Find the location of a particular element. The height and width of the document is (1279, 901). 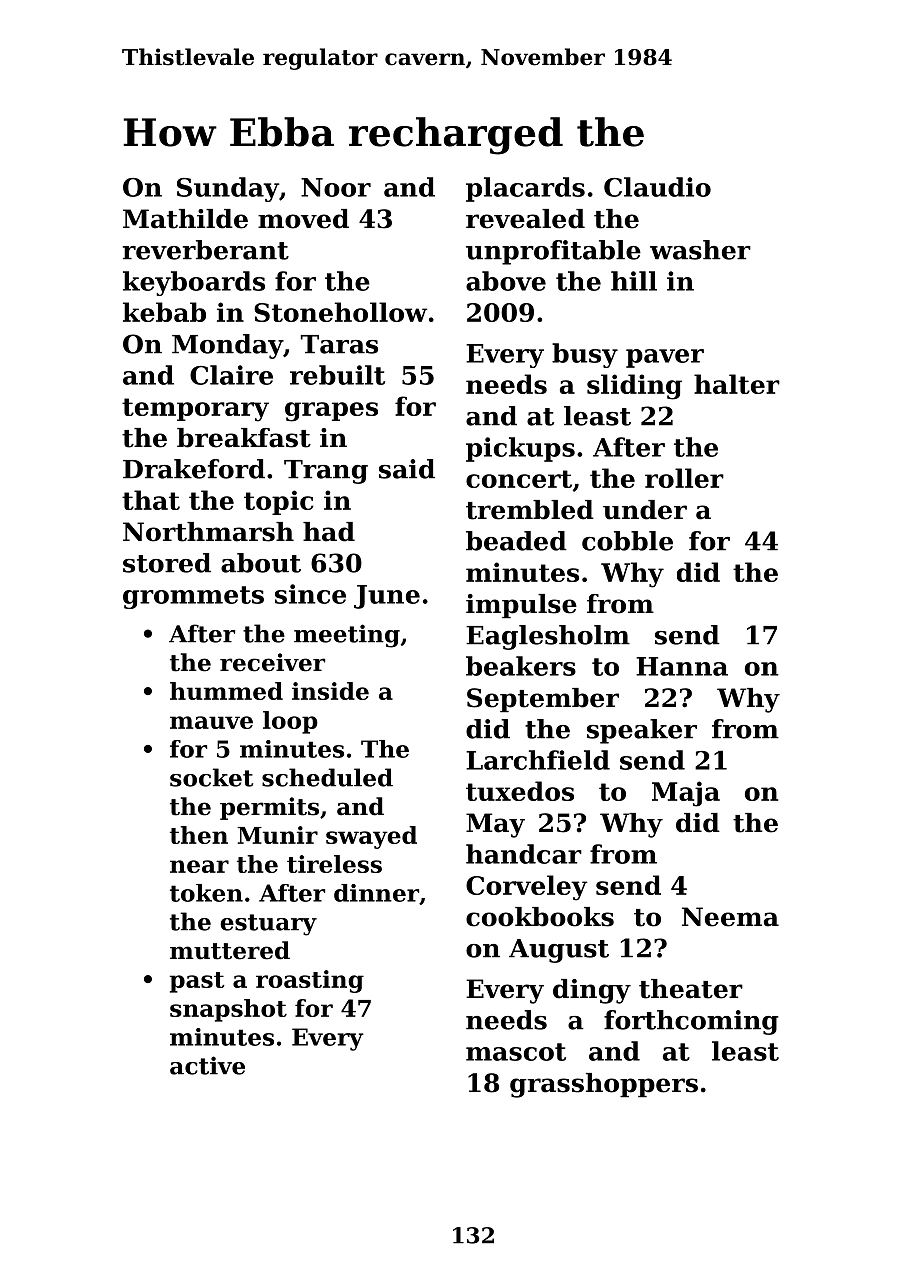

kebab is located at coordinates (164, 312).
